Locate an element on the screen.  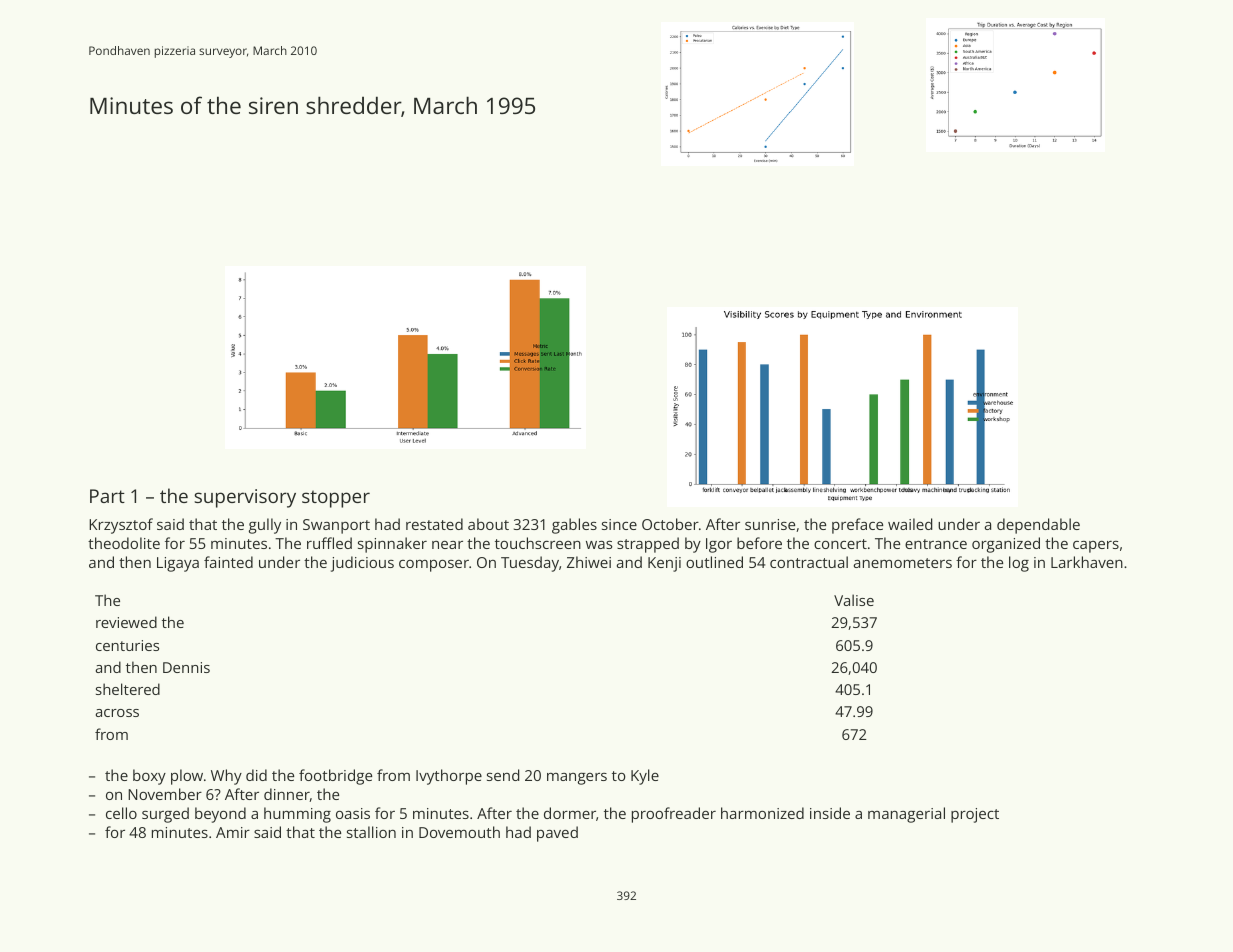
about is located at coordinates (488, 524).
